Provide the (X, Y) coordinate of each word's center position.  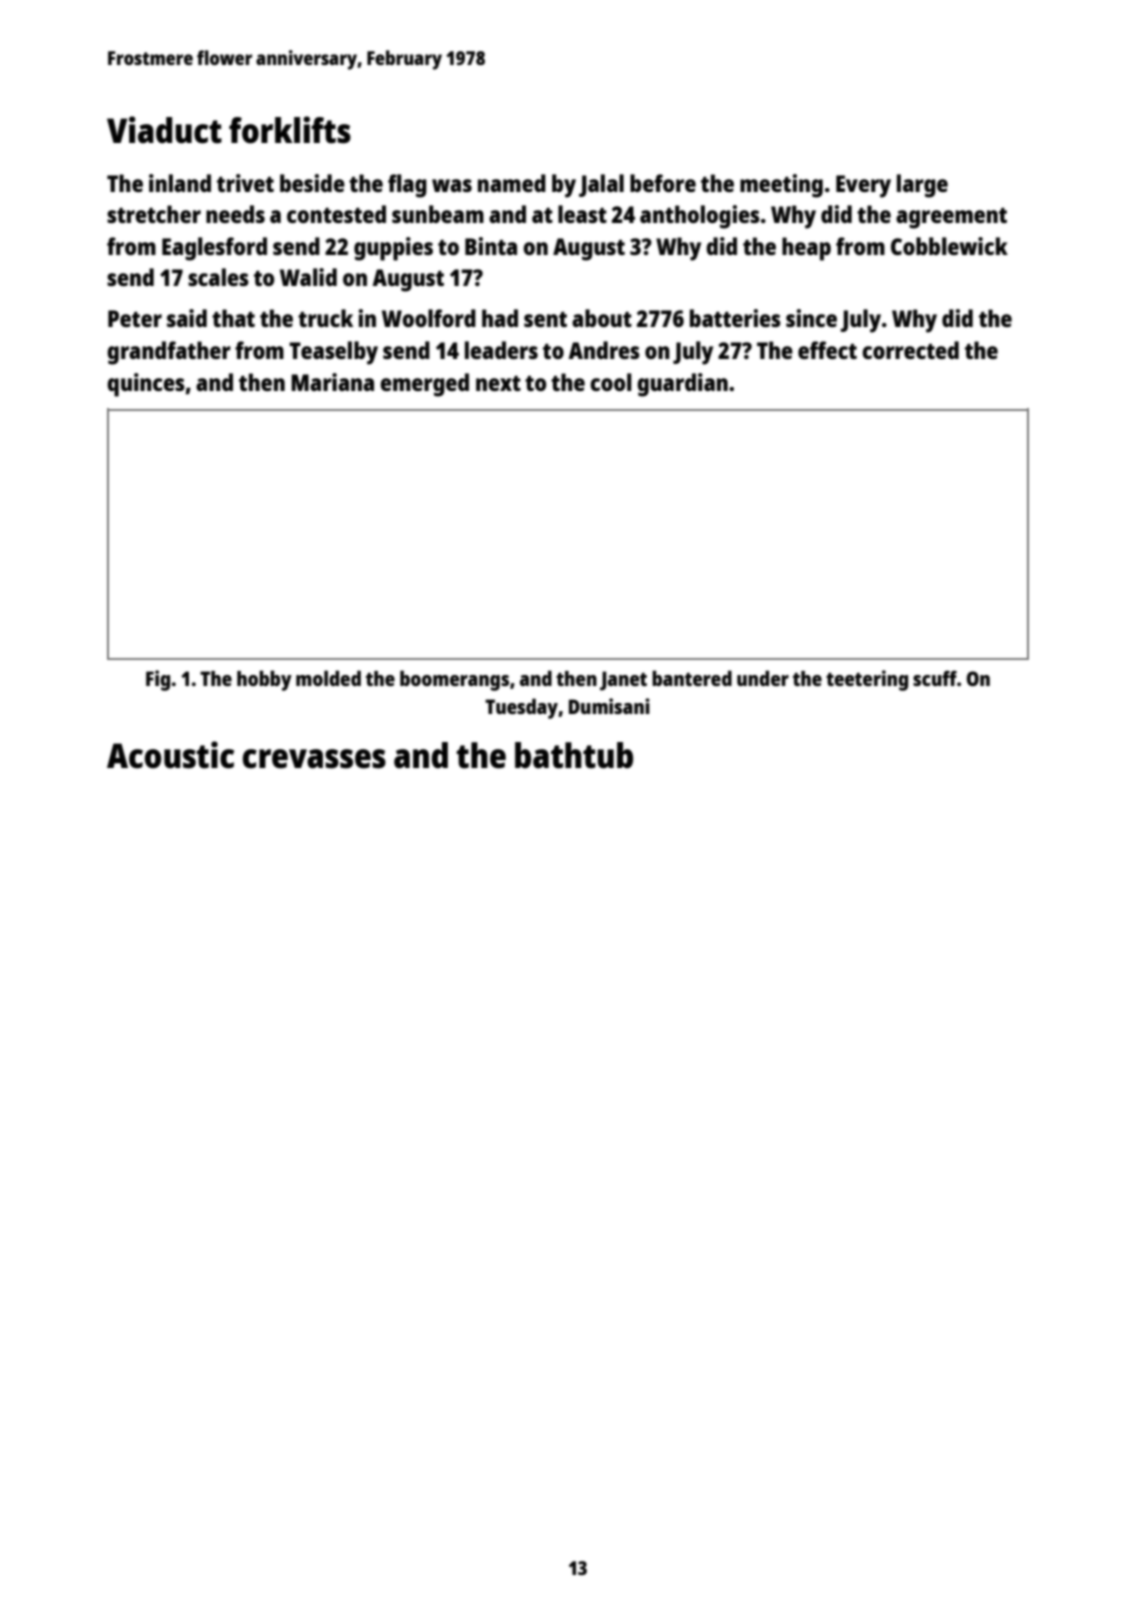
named (512, 183)
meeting (781, 186)
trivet (245, 183)
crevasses (314, 759)
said (187, 318)
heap (806, 249)
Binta (491, 246)
